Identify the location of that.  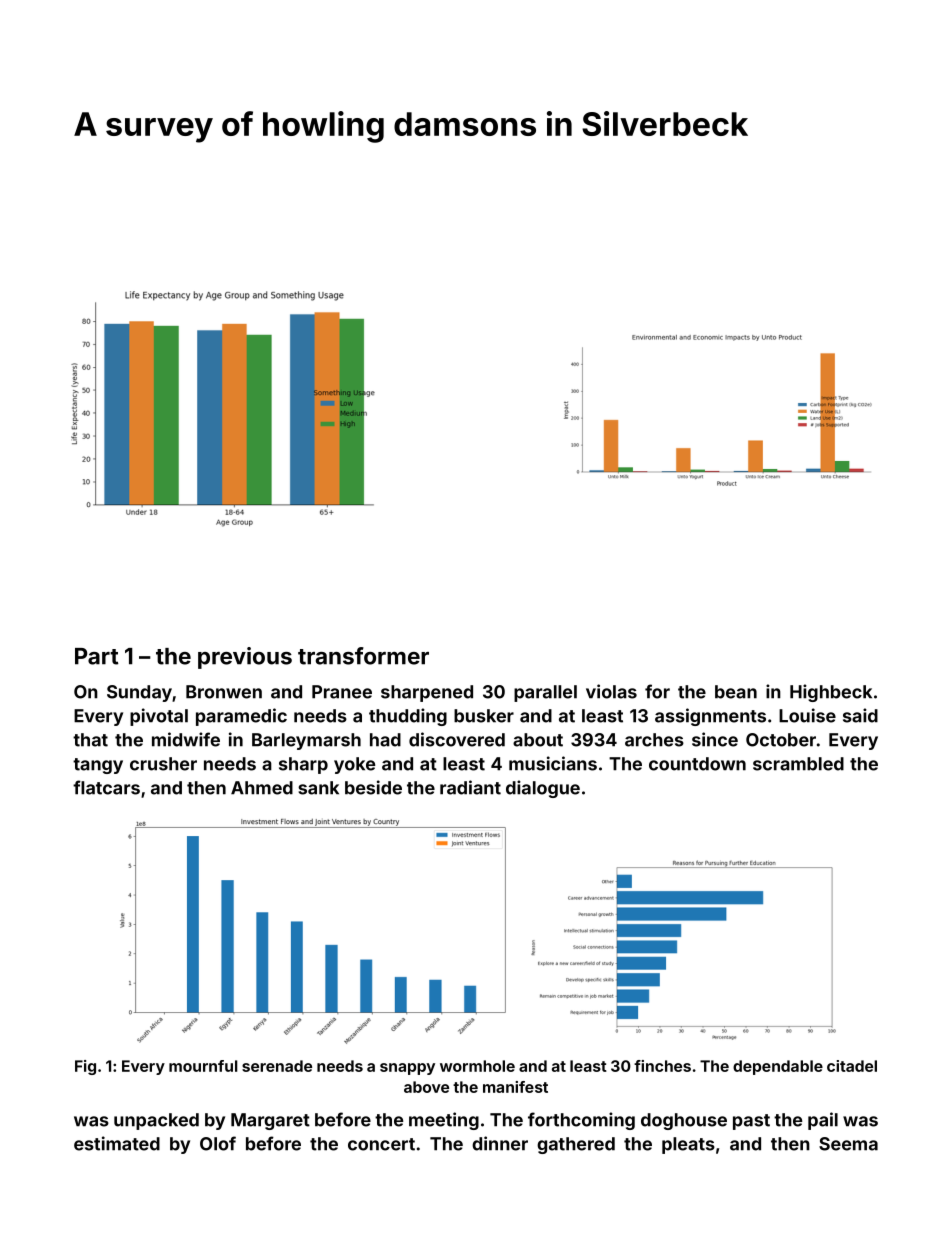
(90, 740).
